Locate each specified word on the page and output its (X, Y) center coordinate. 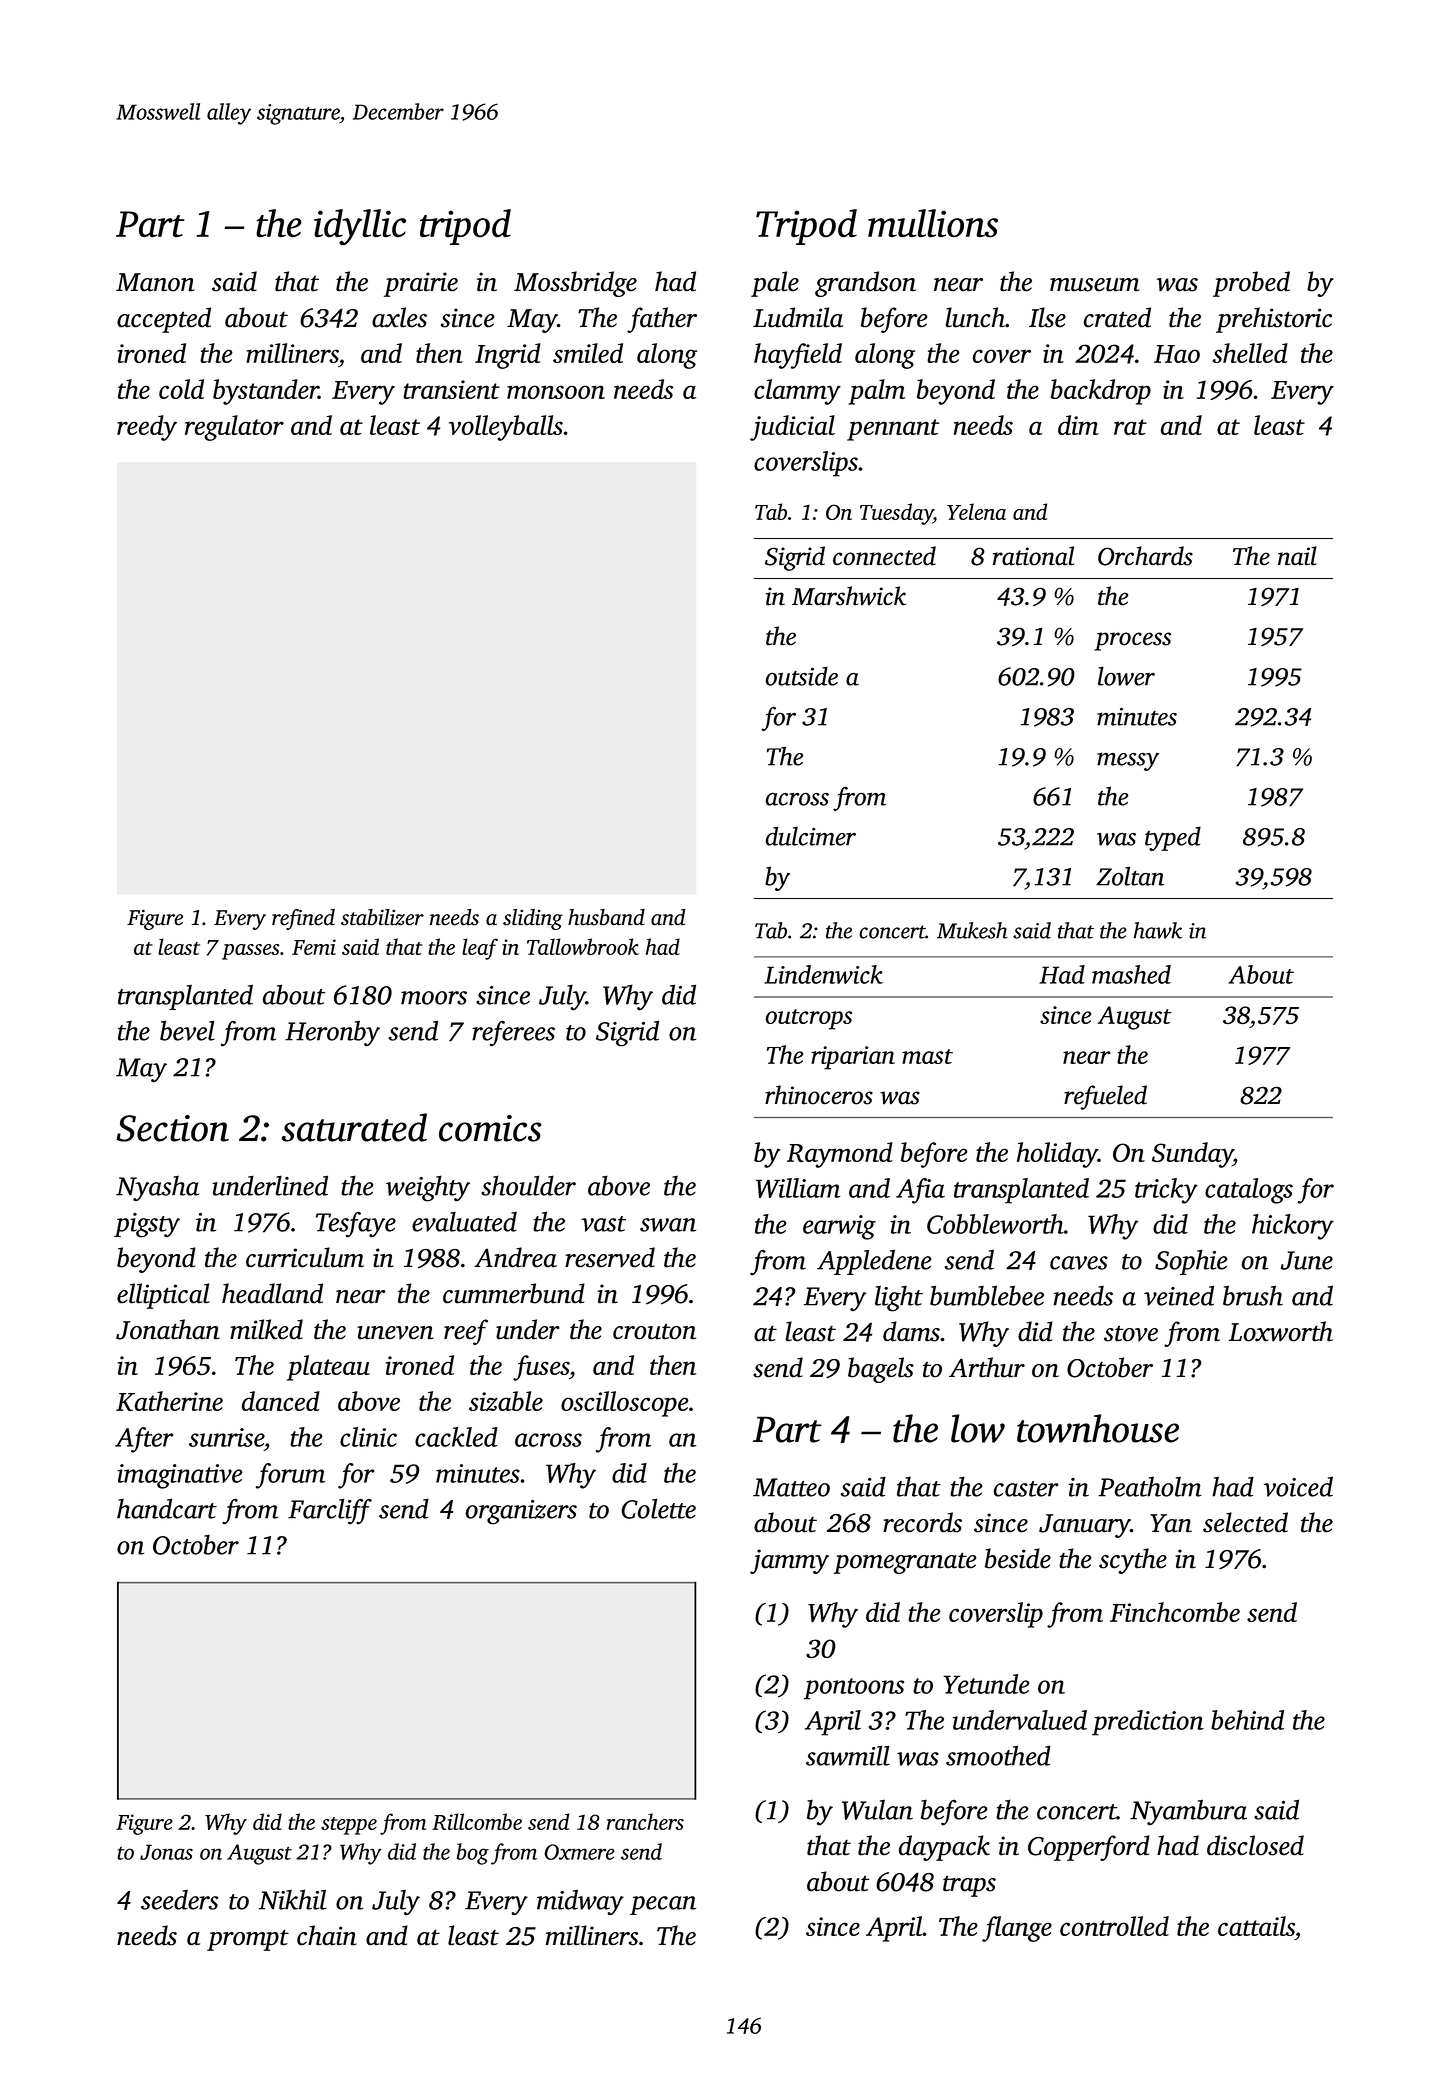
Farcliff (330, 1511)
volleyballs (506, 428)
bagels (881, 1370)
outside (801, 676)
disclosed (1255, 1845)
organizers (521, 1512)
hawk (1158, 930)
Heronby (332, 1034)
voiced (1298, 1486)
